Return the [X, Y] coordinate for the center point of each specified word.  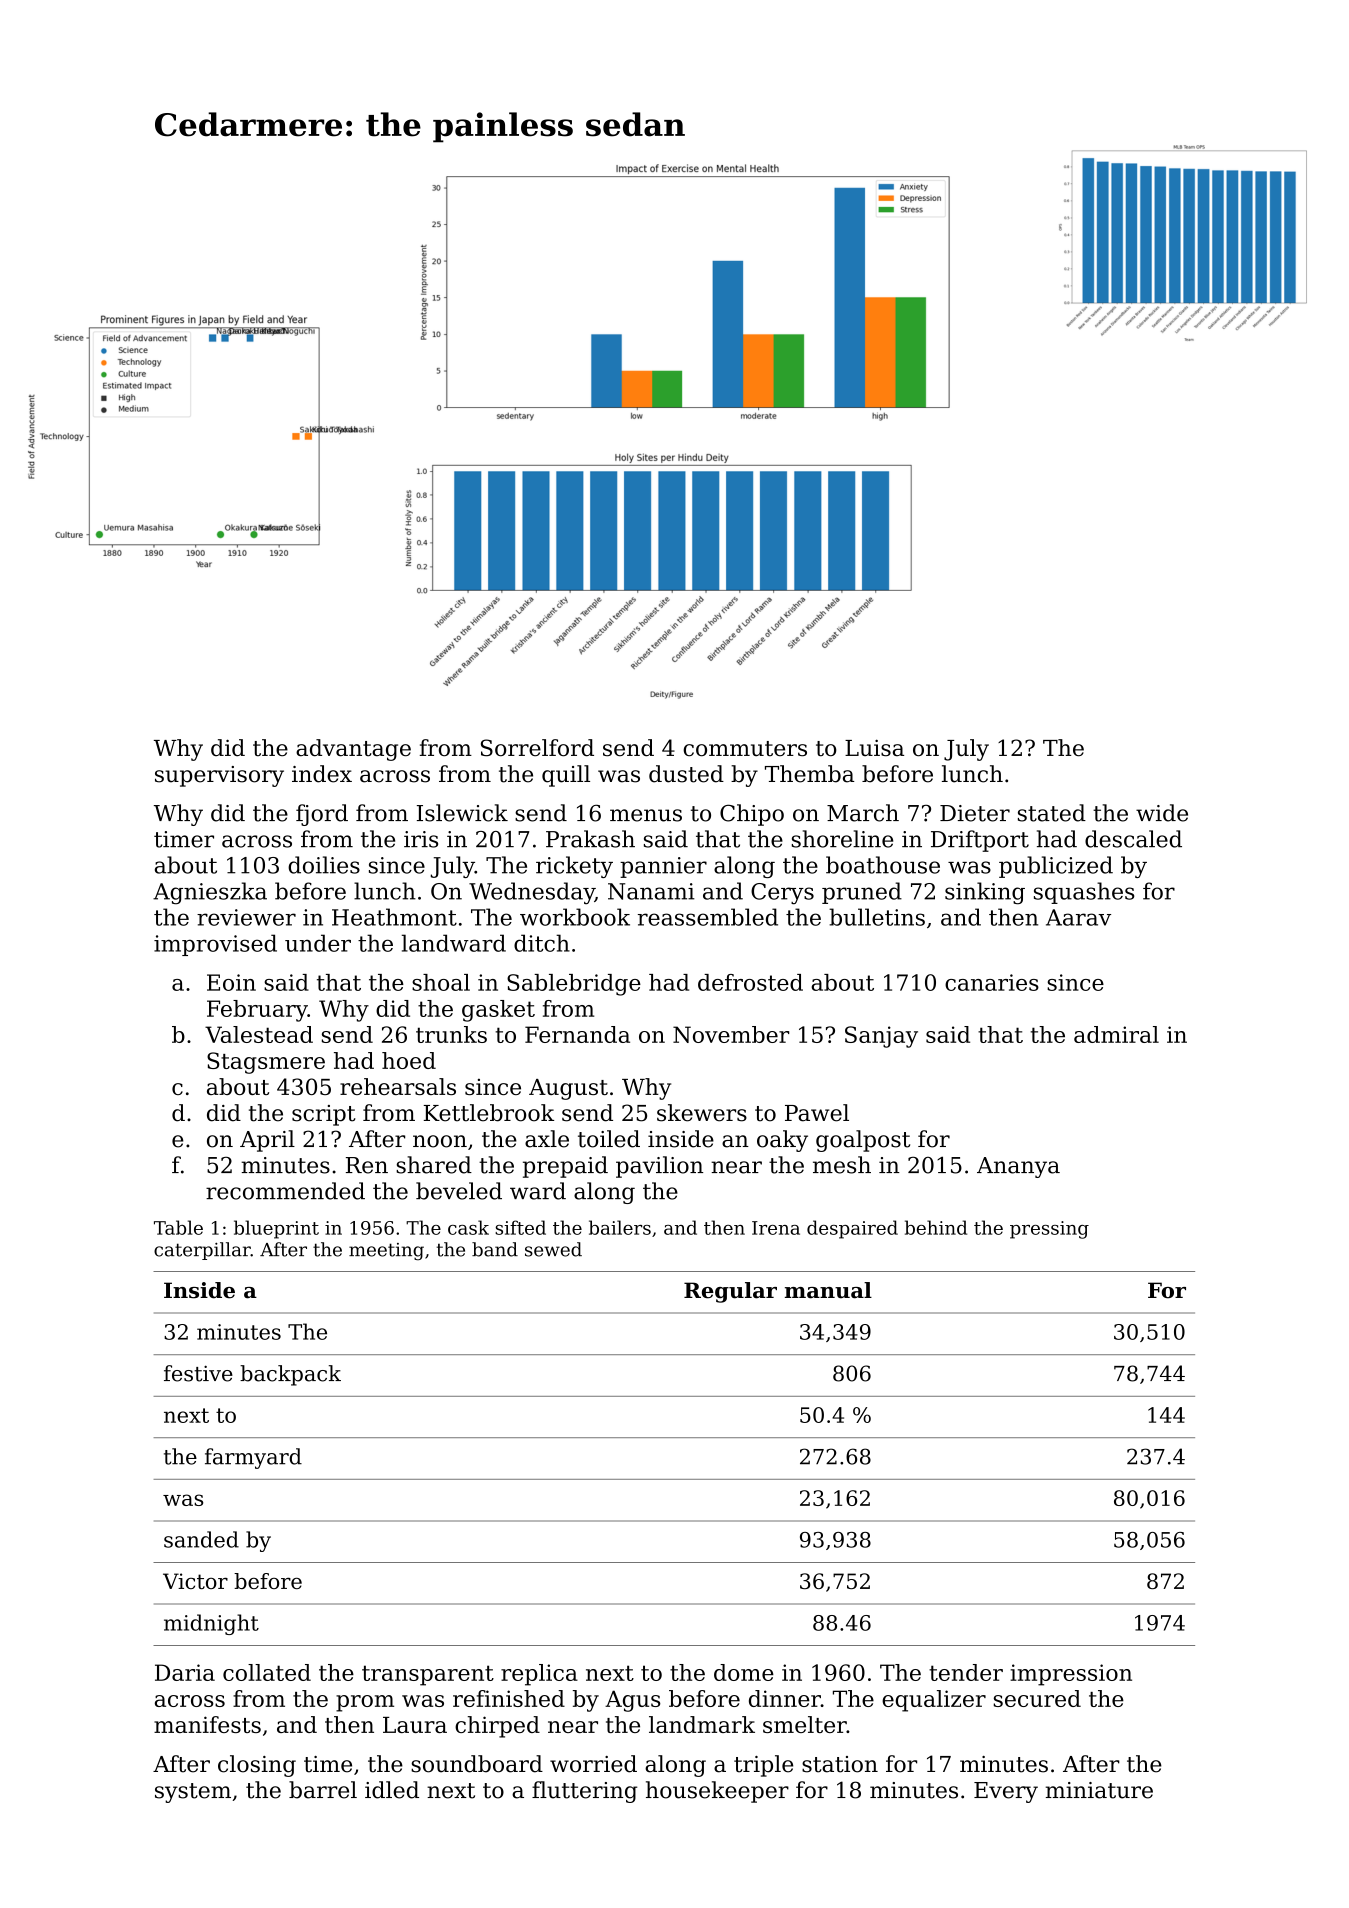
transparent [428, 1675]
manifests [207, 1724]
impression [1071, 1675]
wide [1162, 813]
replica [539, 1675]
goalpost [863, 1141]
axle [547, 1139]
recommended [285, 1191]
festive [198, 1373]
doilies [324, 865]
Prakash [590, 839]
